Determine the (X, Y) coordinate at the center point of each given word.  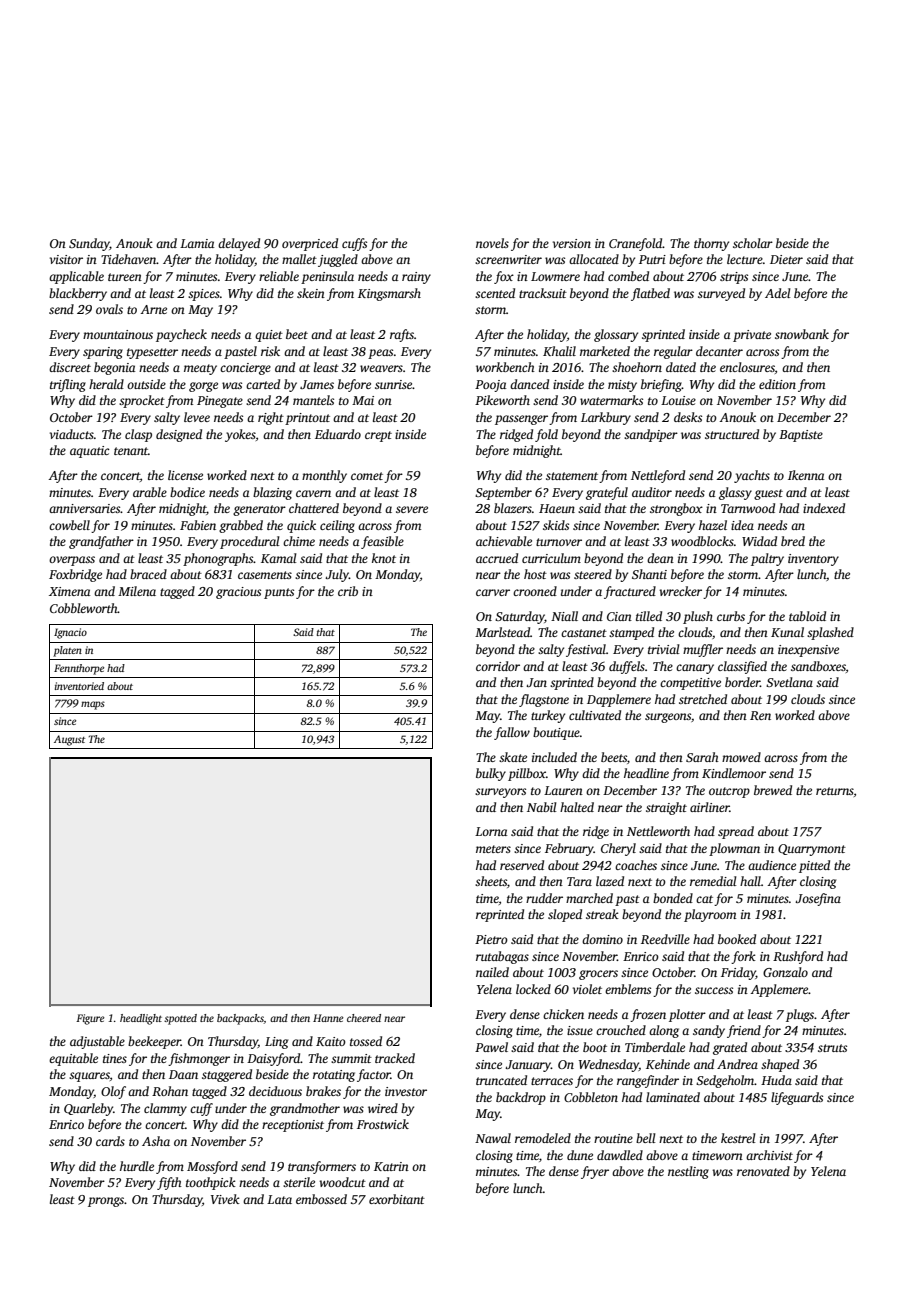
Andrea (737, 1064)
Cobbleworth (84, 608)
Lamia (197, 243)
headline (646, 773)
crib (348, 591)
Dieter (786, 259)
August (69, 740)
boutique (556, 733)
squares (89, 1077)
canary (695, 669)
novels (492, 243)
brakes (323, 1091)
